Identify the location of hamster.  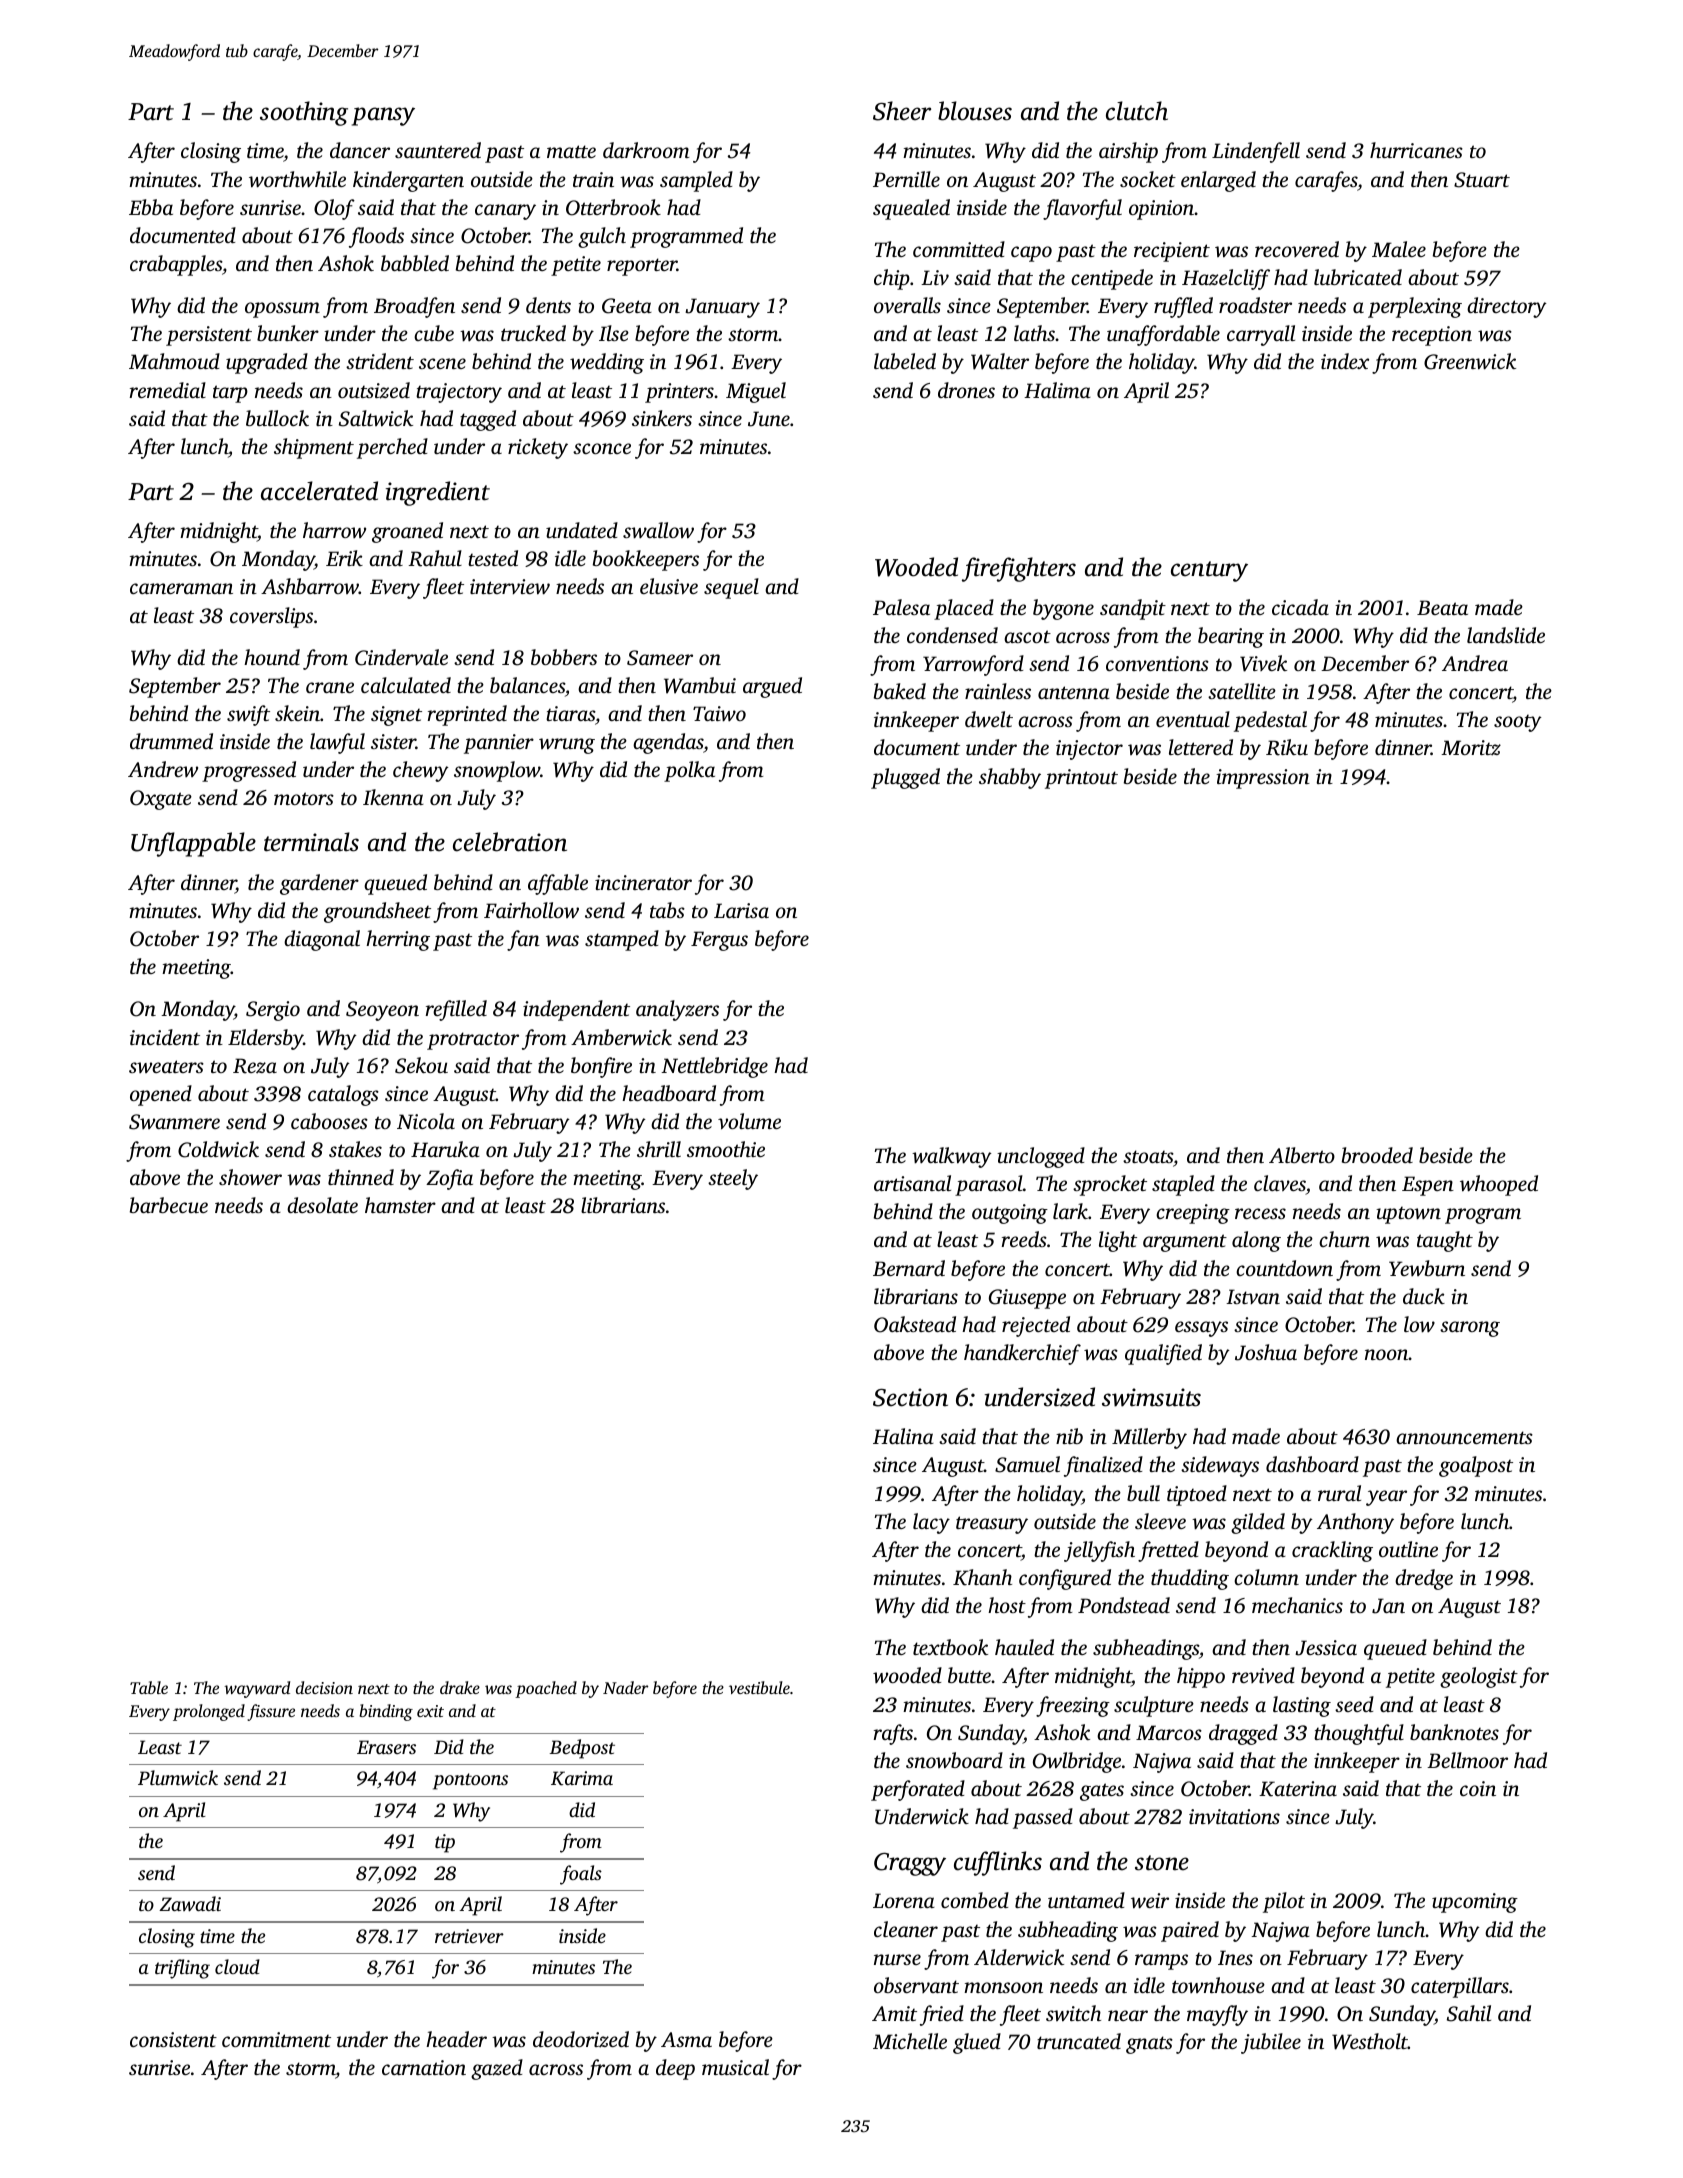
(400, 1205).
